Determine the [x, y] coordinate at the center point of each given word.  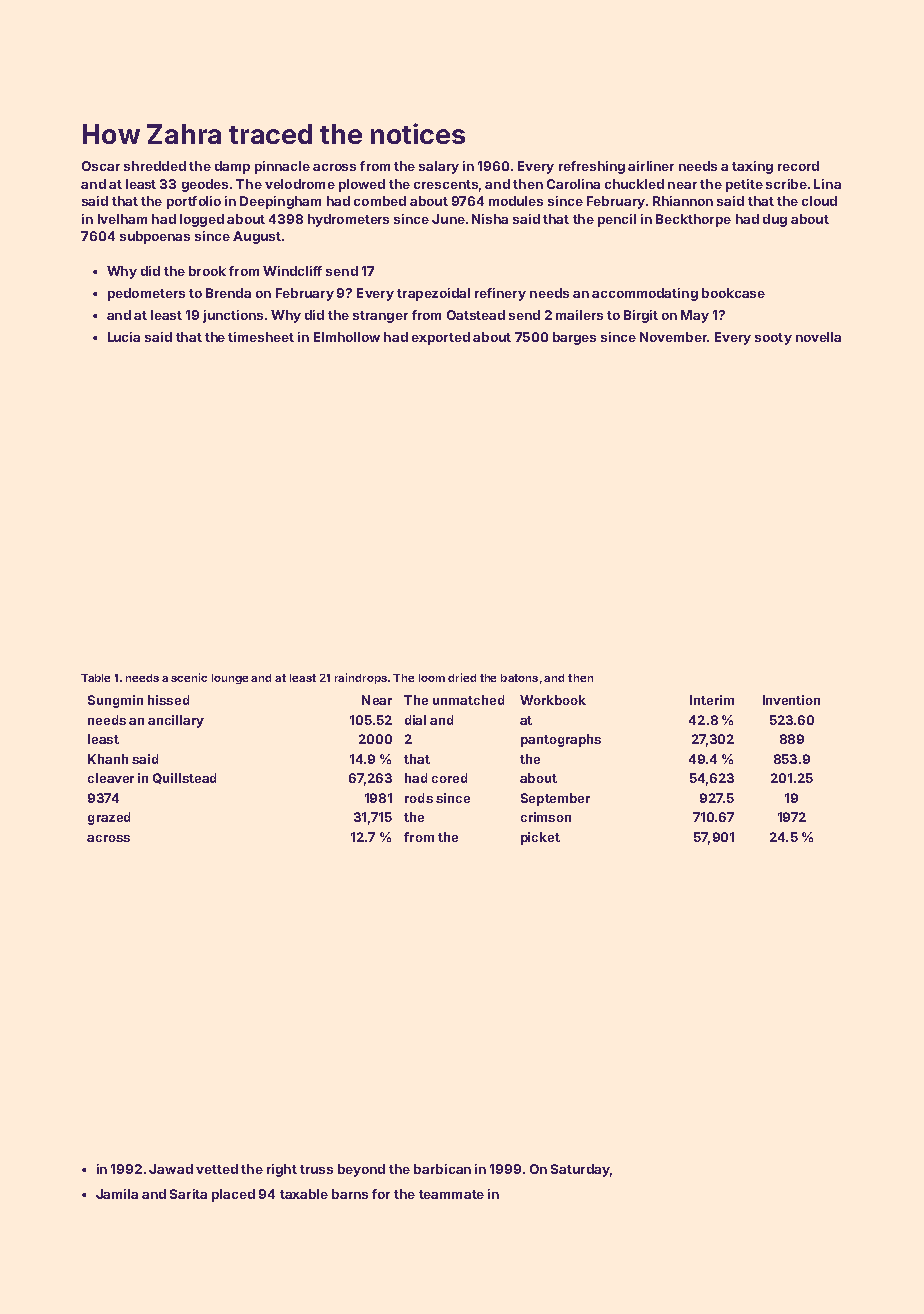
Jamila [117, 1194]
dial [415, 720]
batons [519, 678]
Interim [712, 700]
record [798, 166]
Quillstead [184, 778]
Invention [791, 700]
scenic [189, 677]
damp [232, 167]
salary [439, 167]
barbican [442, 1169]
